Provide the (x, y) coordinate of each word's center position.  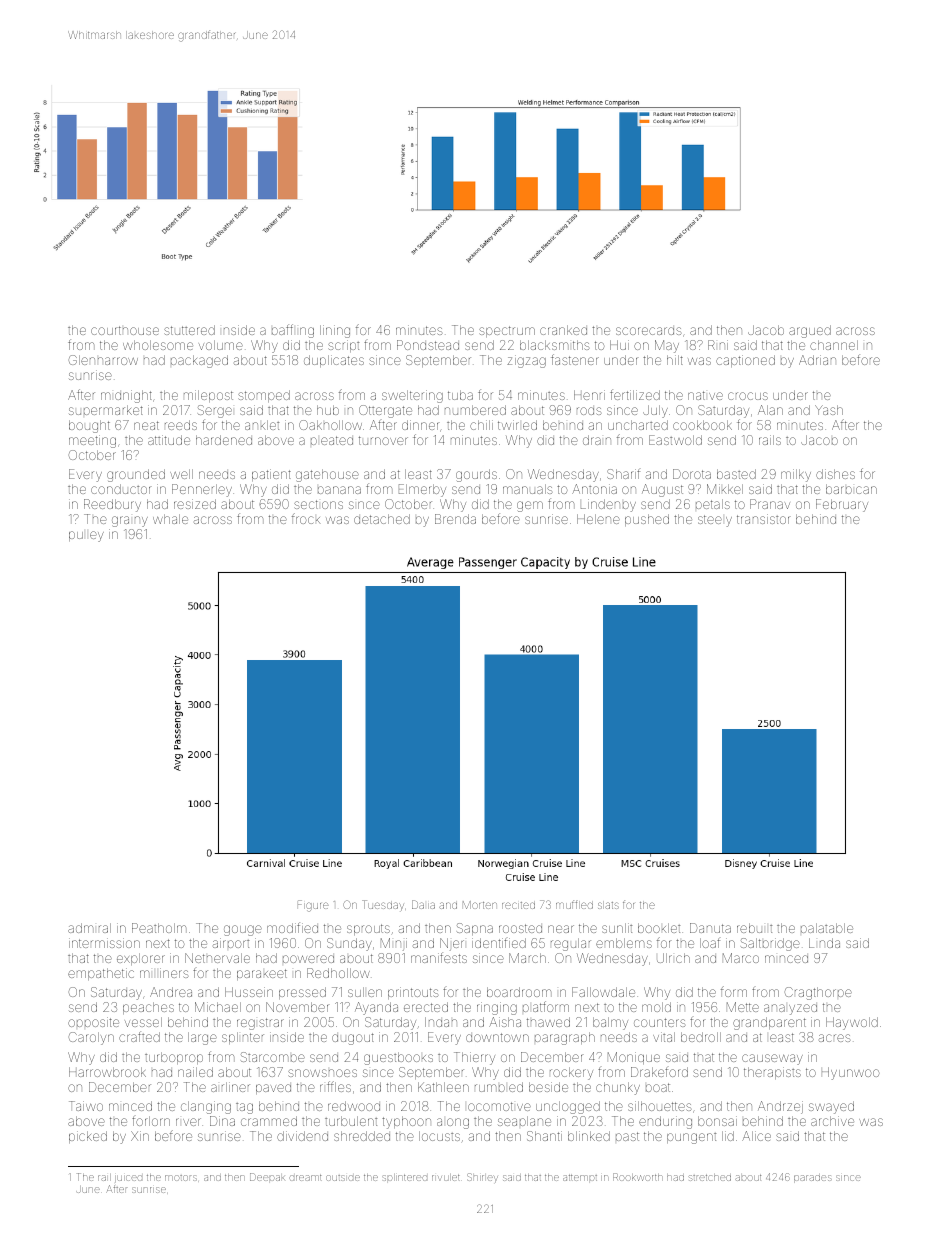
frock (306, 518)
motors (181, 1178)
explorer (141, 959)
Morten (480, 905)
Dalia (423, 904)
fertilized (635, 394)
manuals (527, 489)
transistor (763, 519)
